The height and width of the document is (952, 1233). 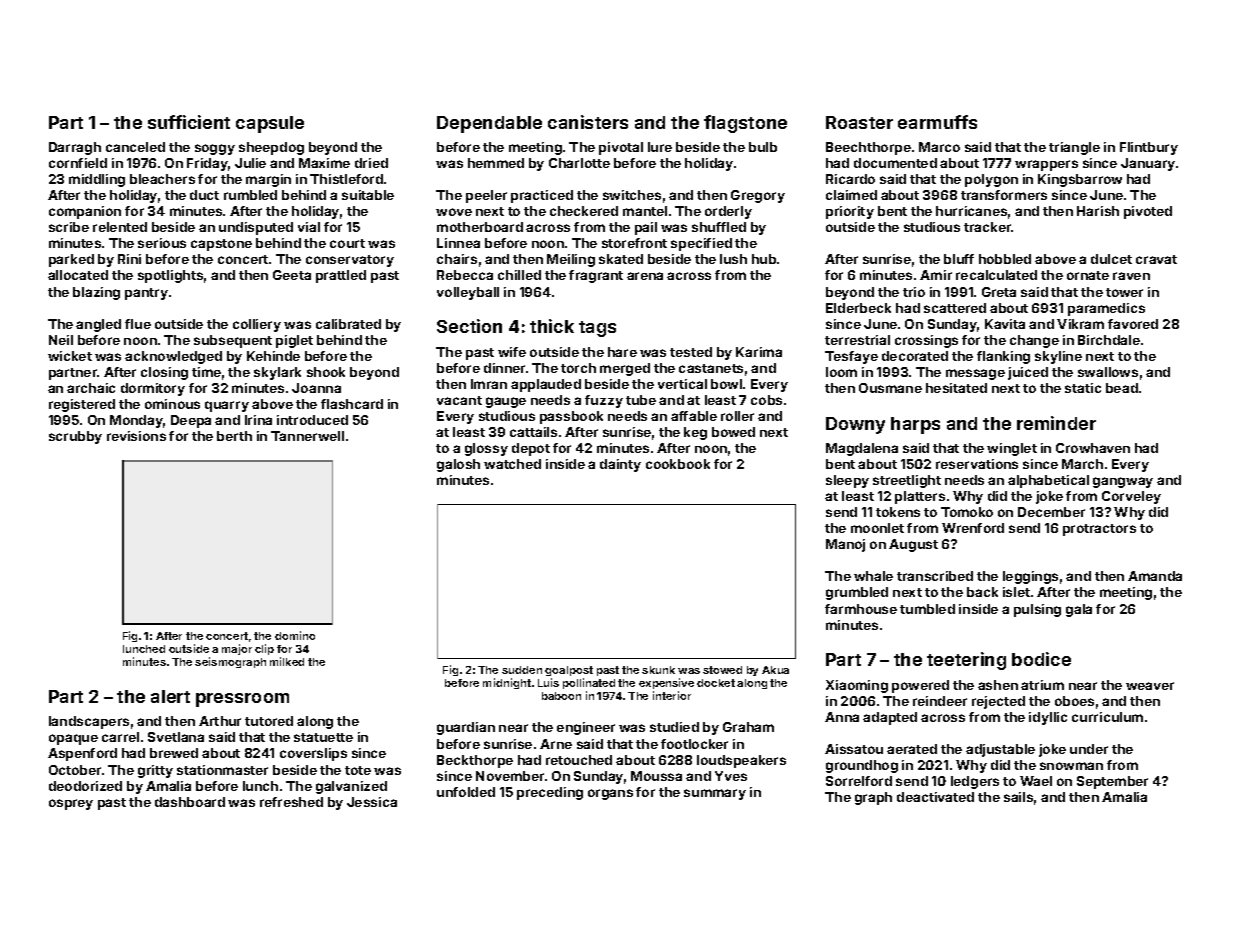 I want to click on streetlight, so click(x=907, y=481).
